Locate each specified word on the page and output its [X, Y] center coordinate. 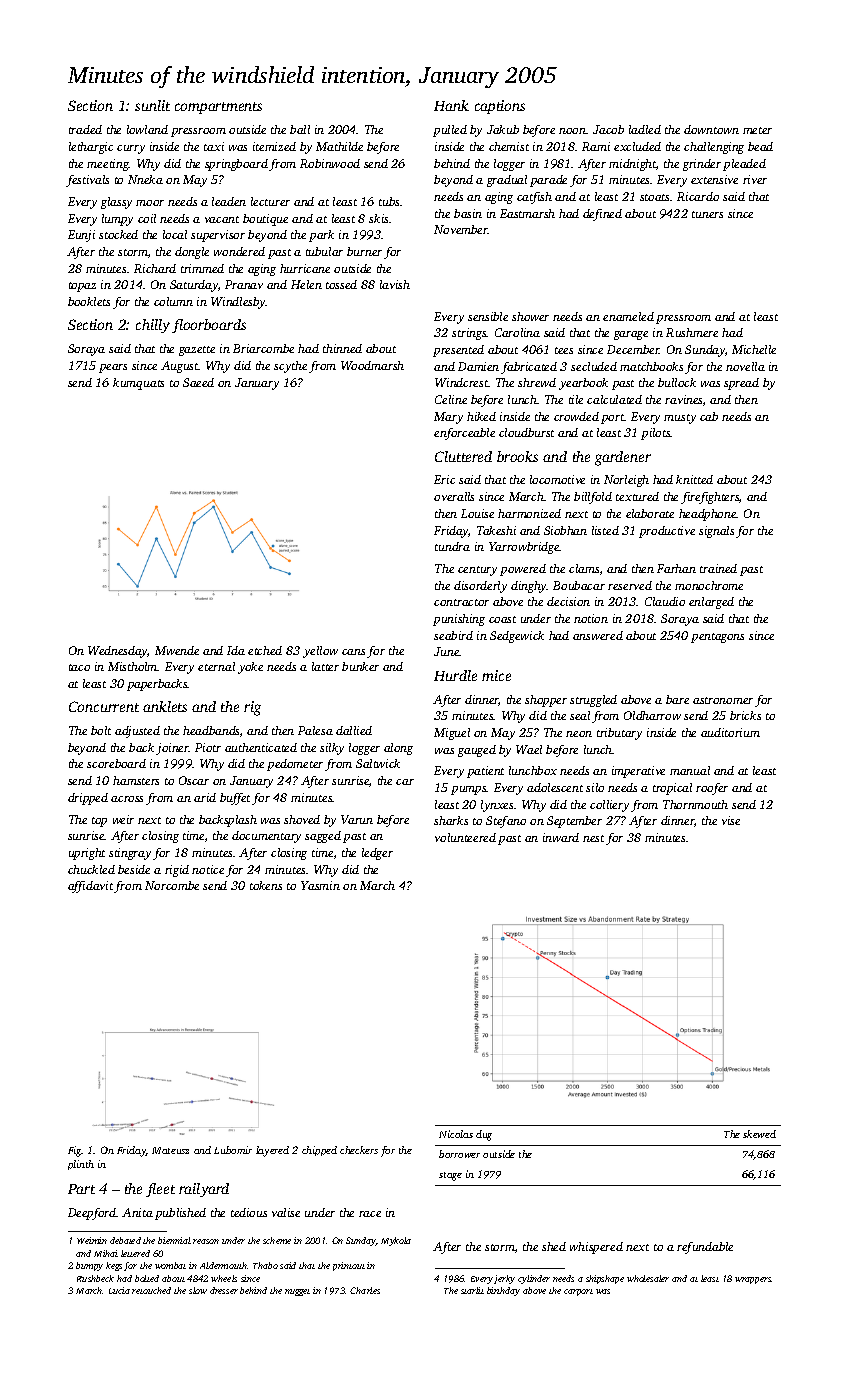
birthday [503, 1291]
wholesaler [648, 1278]
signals [716, 532]
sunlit [152, 105]
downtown [711, 129]
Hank [451, 105]
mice [496, 675]
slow [198, 1290]
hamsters [136, 780]
